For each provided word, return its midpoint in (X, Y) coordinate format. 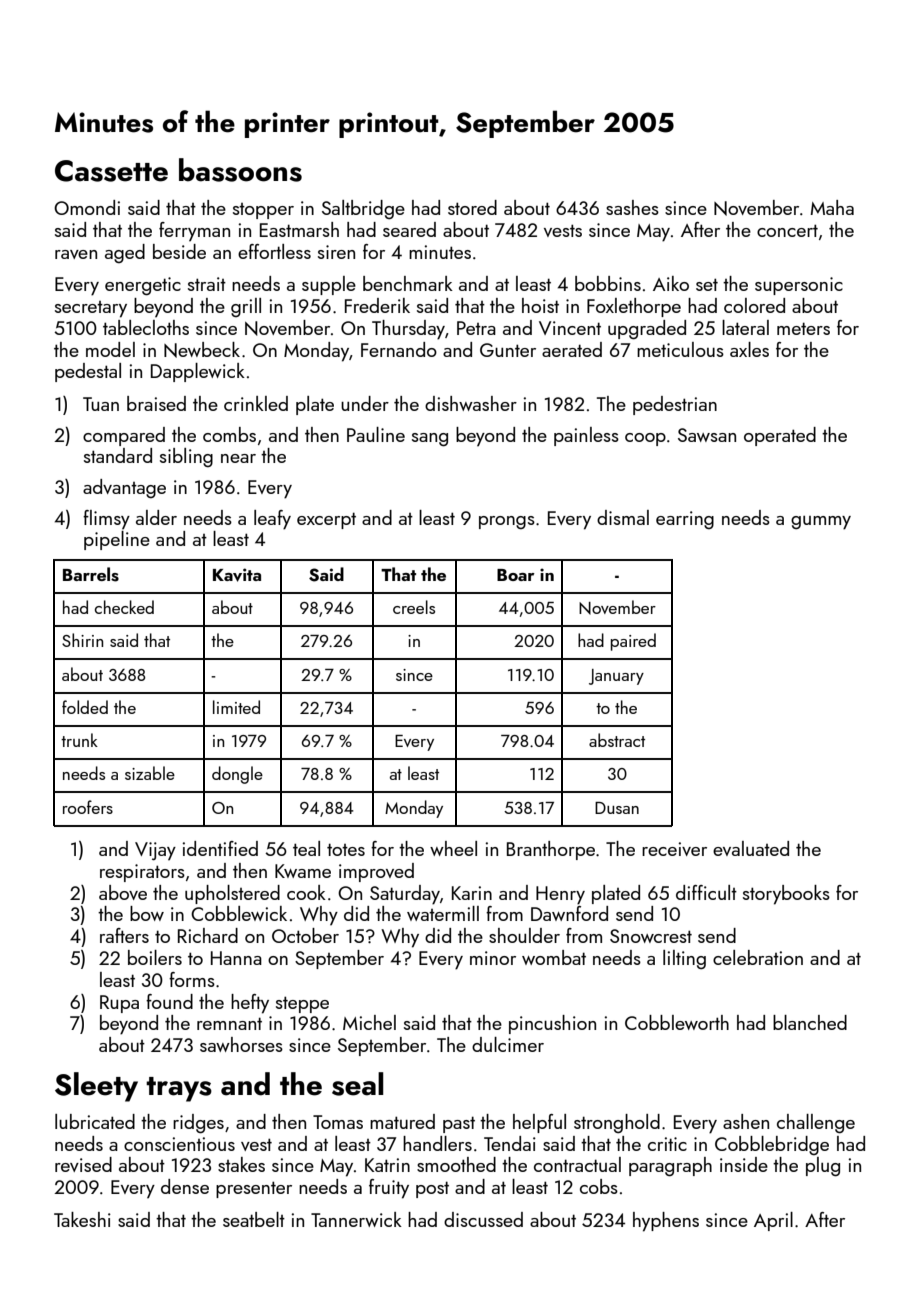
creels (414, 607)
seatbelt (254, 1219)
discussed (483, 1219)
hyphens (666, 1222)
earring (685, 520)
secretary (91, 309)
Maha (832, 207)
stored (472, 207)
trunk (79, 740)
